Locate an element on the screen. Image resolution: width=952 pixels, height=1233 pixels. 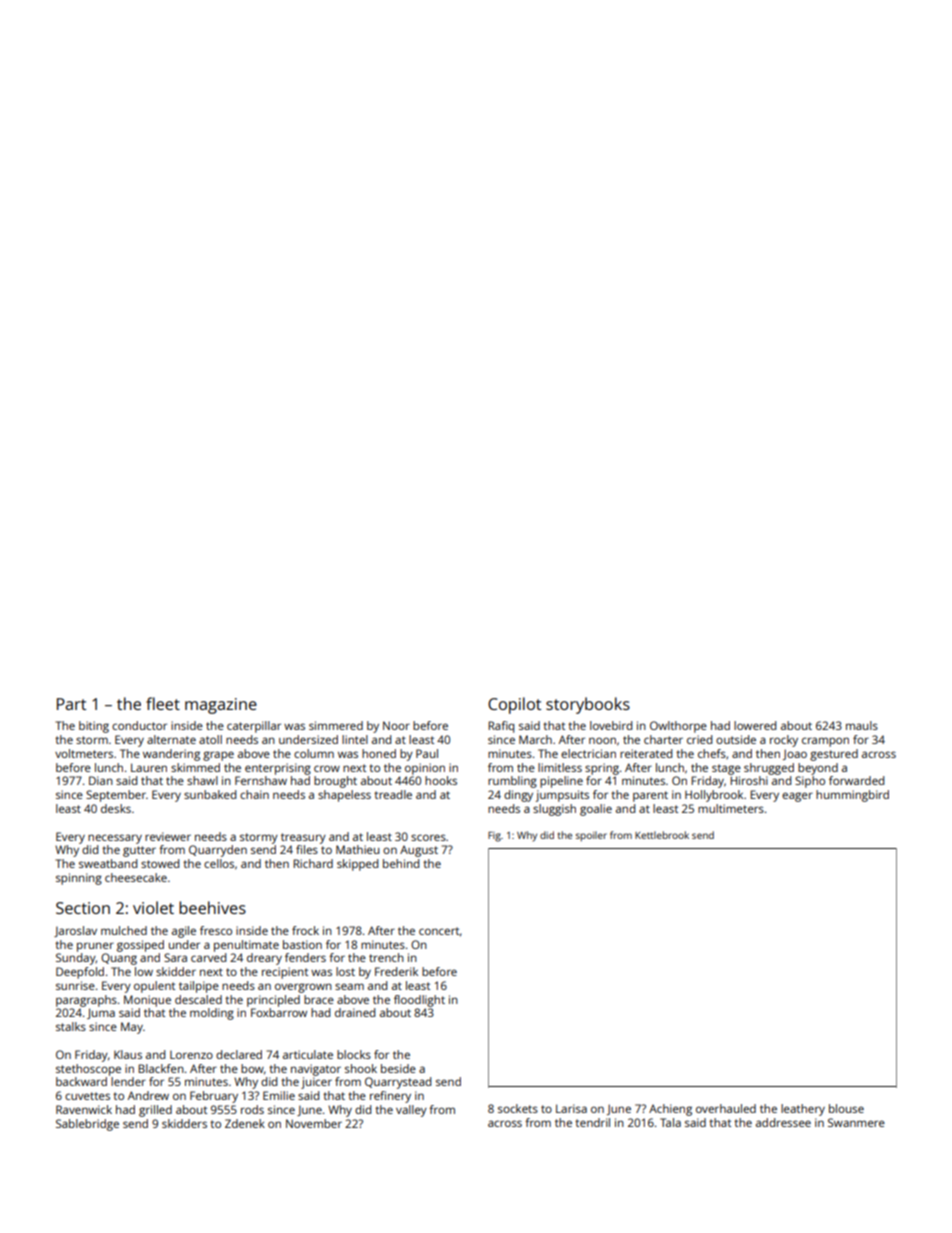
Frederik is located at coordinates (396, 971).
